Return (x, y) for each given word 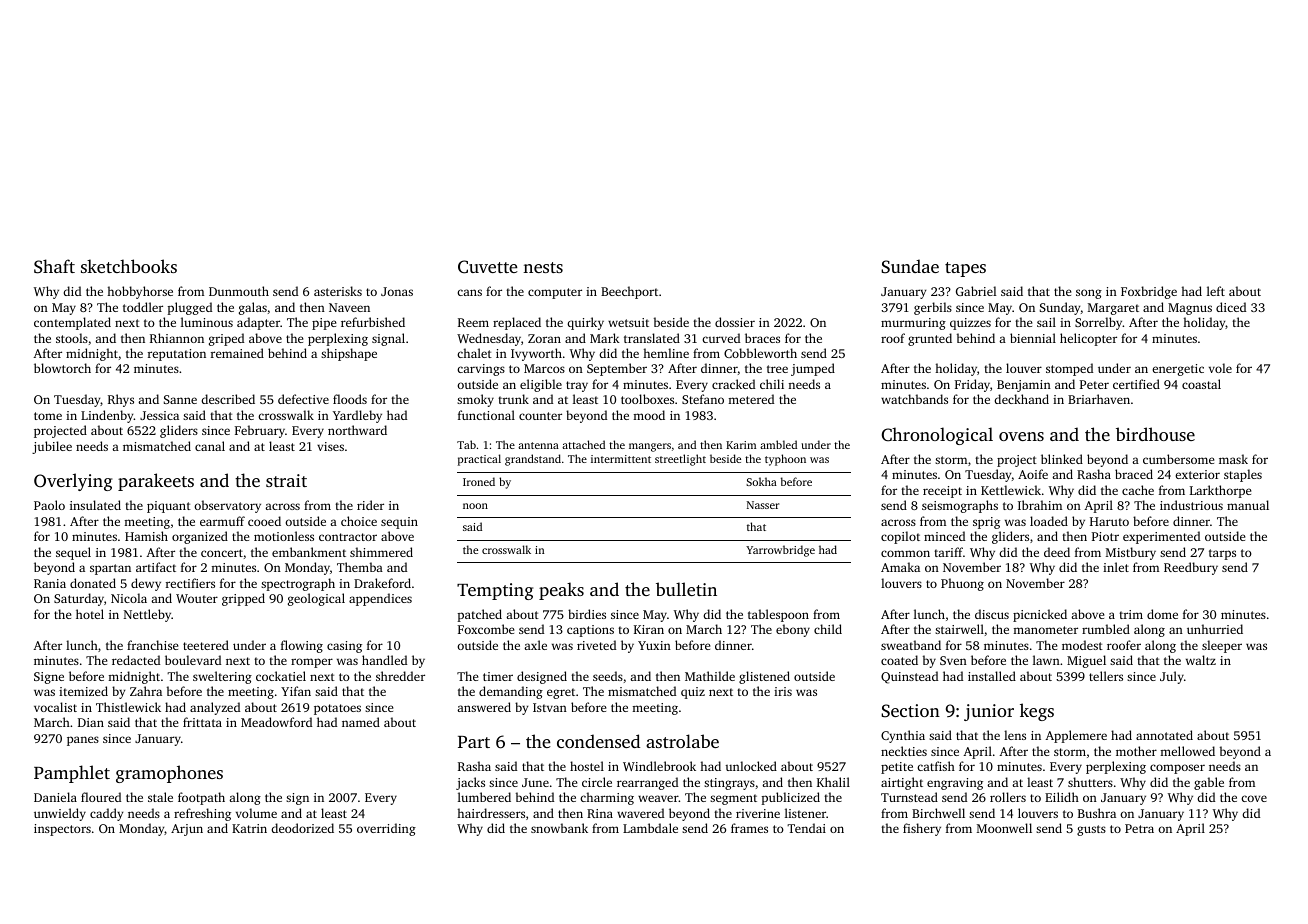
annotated (1164, 735)
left (1216, 291)
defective (303, 399)
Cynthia (903, 736)
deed (1057, 552)
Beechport (629, 292)
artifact (156, 567)
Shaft (54, 266)
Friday (972, 385)
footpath (201, 798)
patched (479, 615)
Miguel (1086, 661)
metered (751, 399)
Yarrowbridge (780, 551)
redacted (136, 660)
